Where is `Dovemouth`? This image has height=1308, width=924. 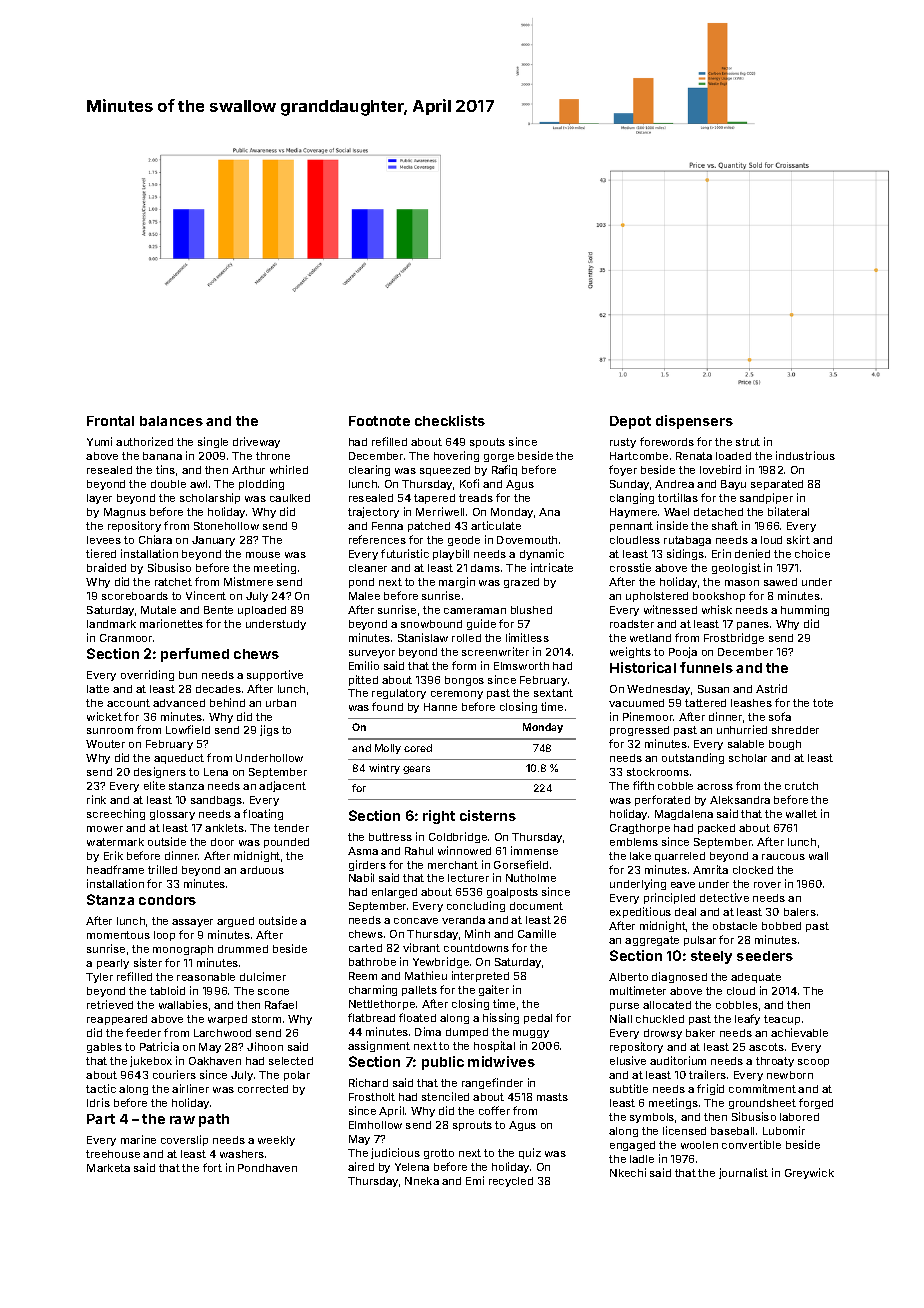 Dovemouth is located at coordinates (527, 540).
